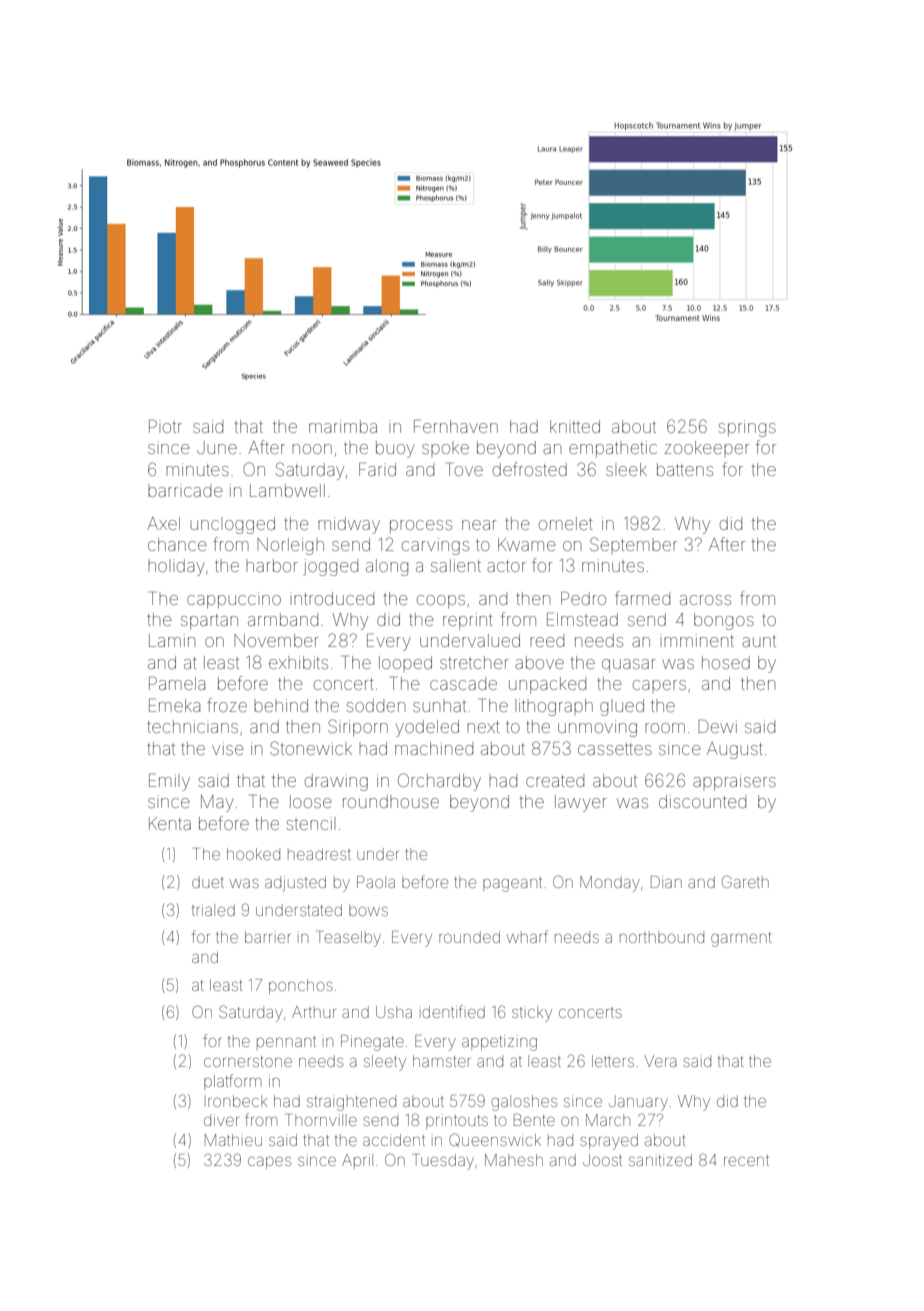 The height and width of the image is (1311, 924). What do you see at coordinates (311, 801) in the image?
I see `loose` at bounding box center [311, 801].
